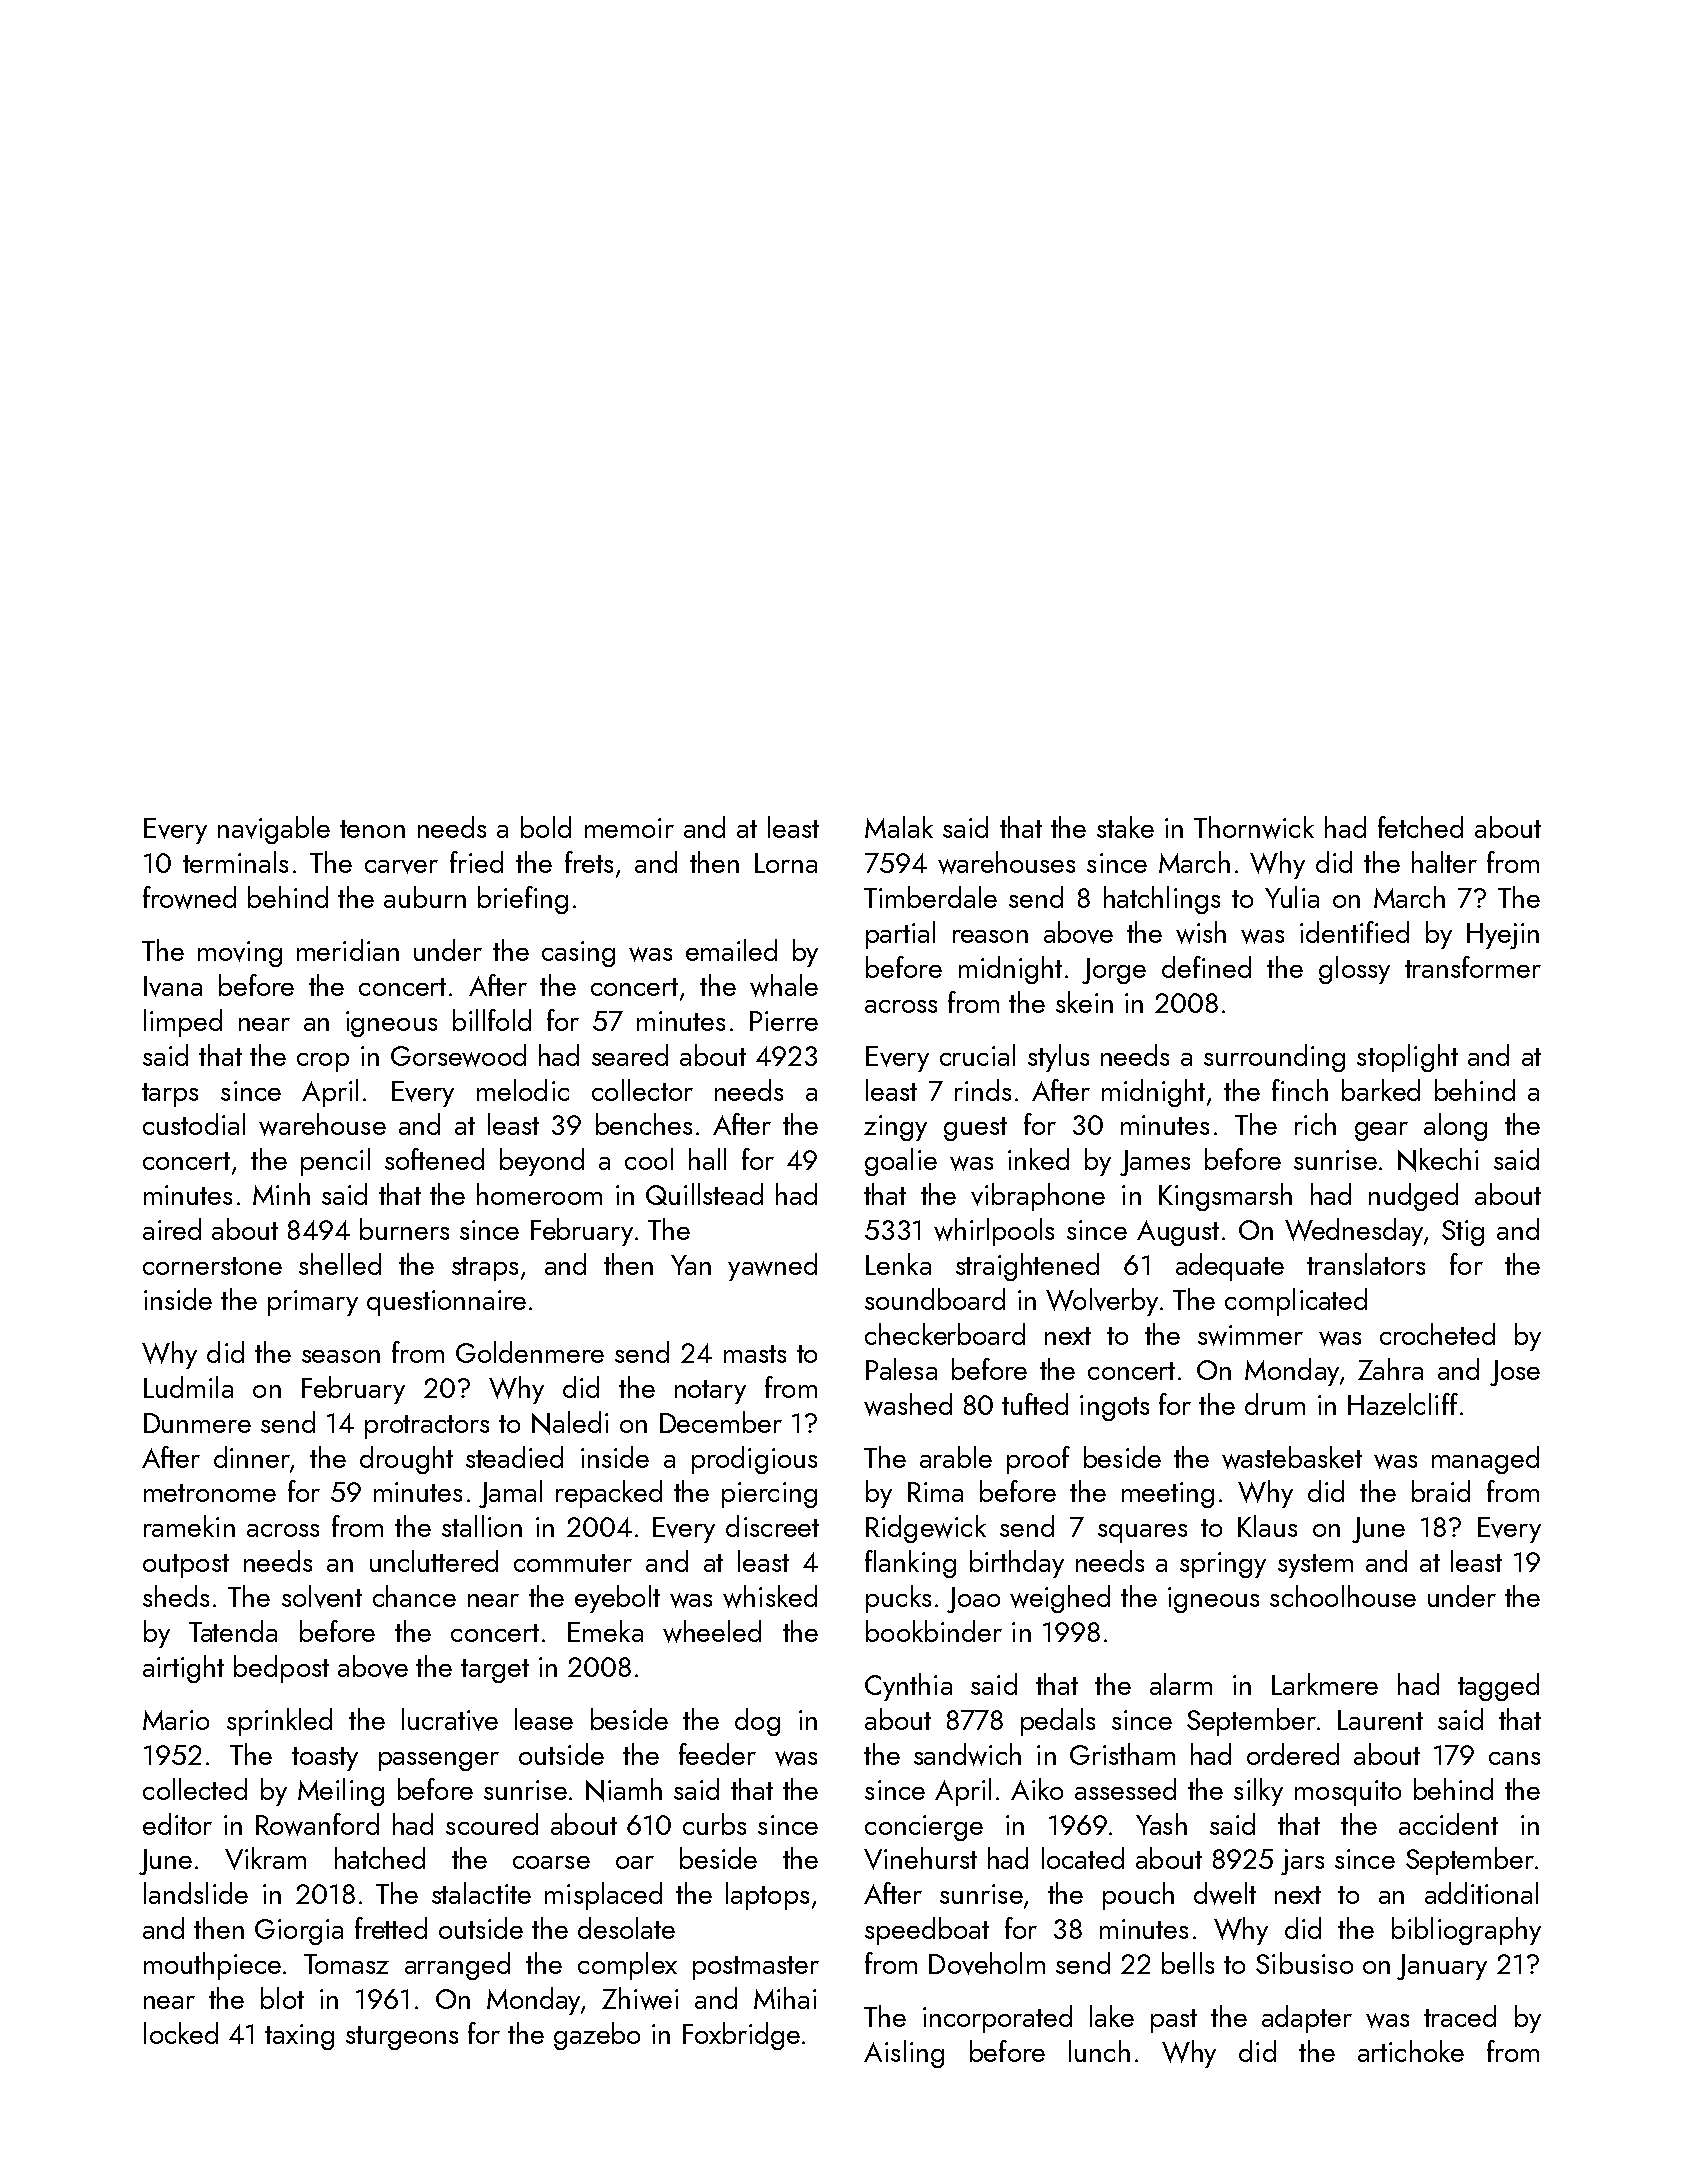 The width and height of the document is (1683, 2178). Describe the element at coordinates (481, 1893) in the document. I see `stalactite` at that location.
